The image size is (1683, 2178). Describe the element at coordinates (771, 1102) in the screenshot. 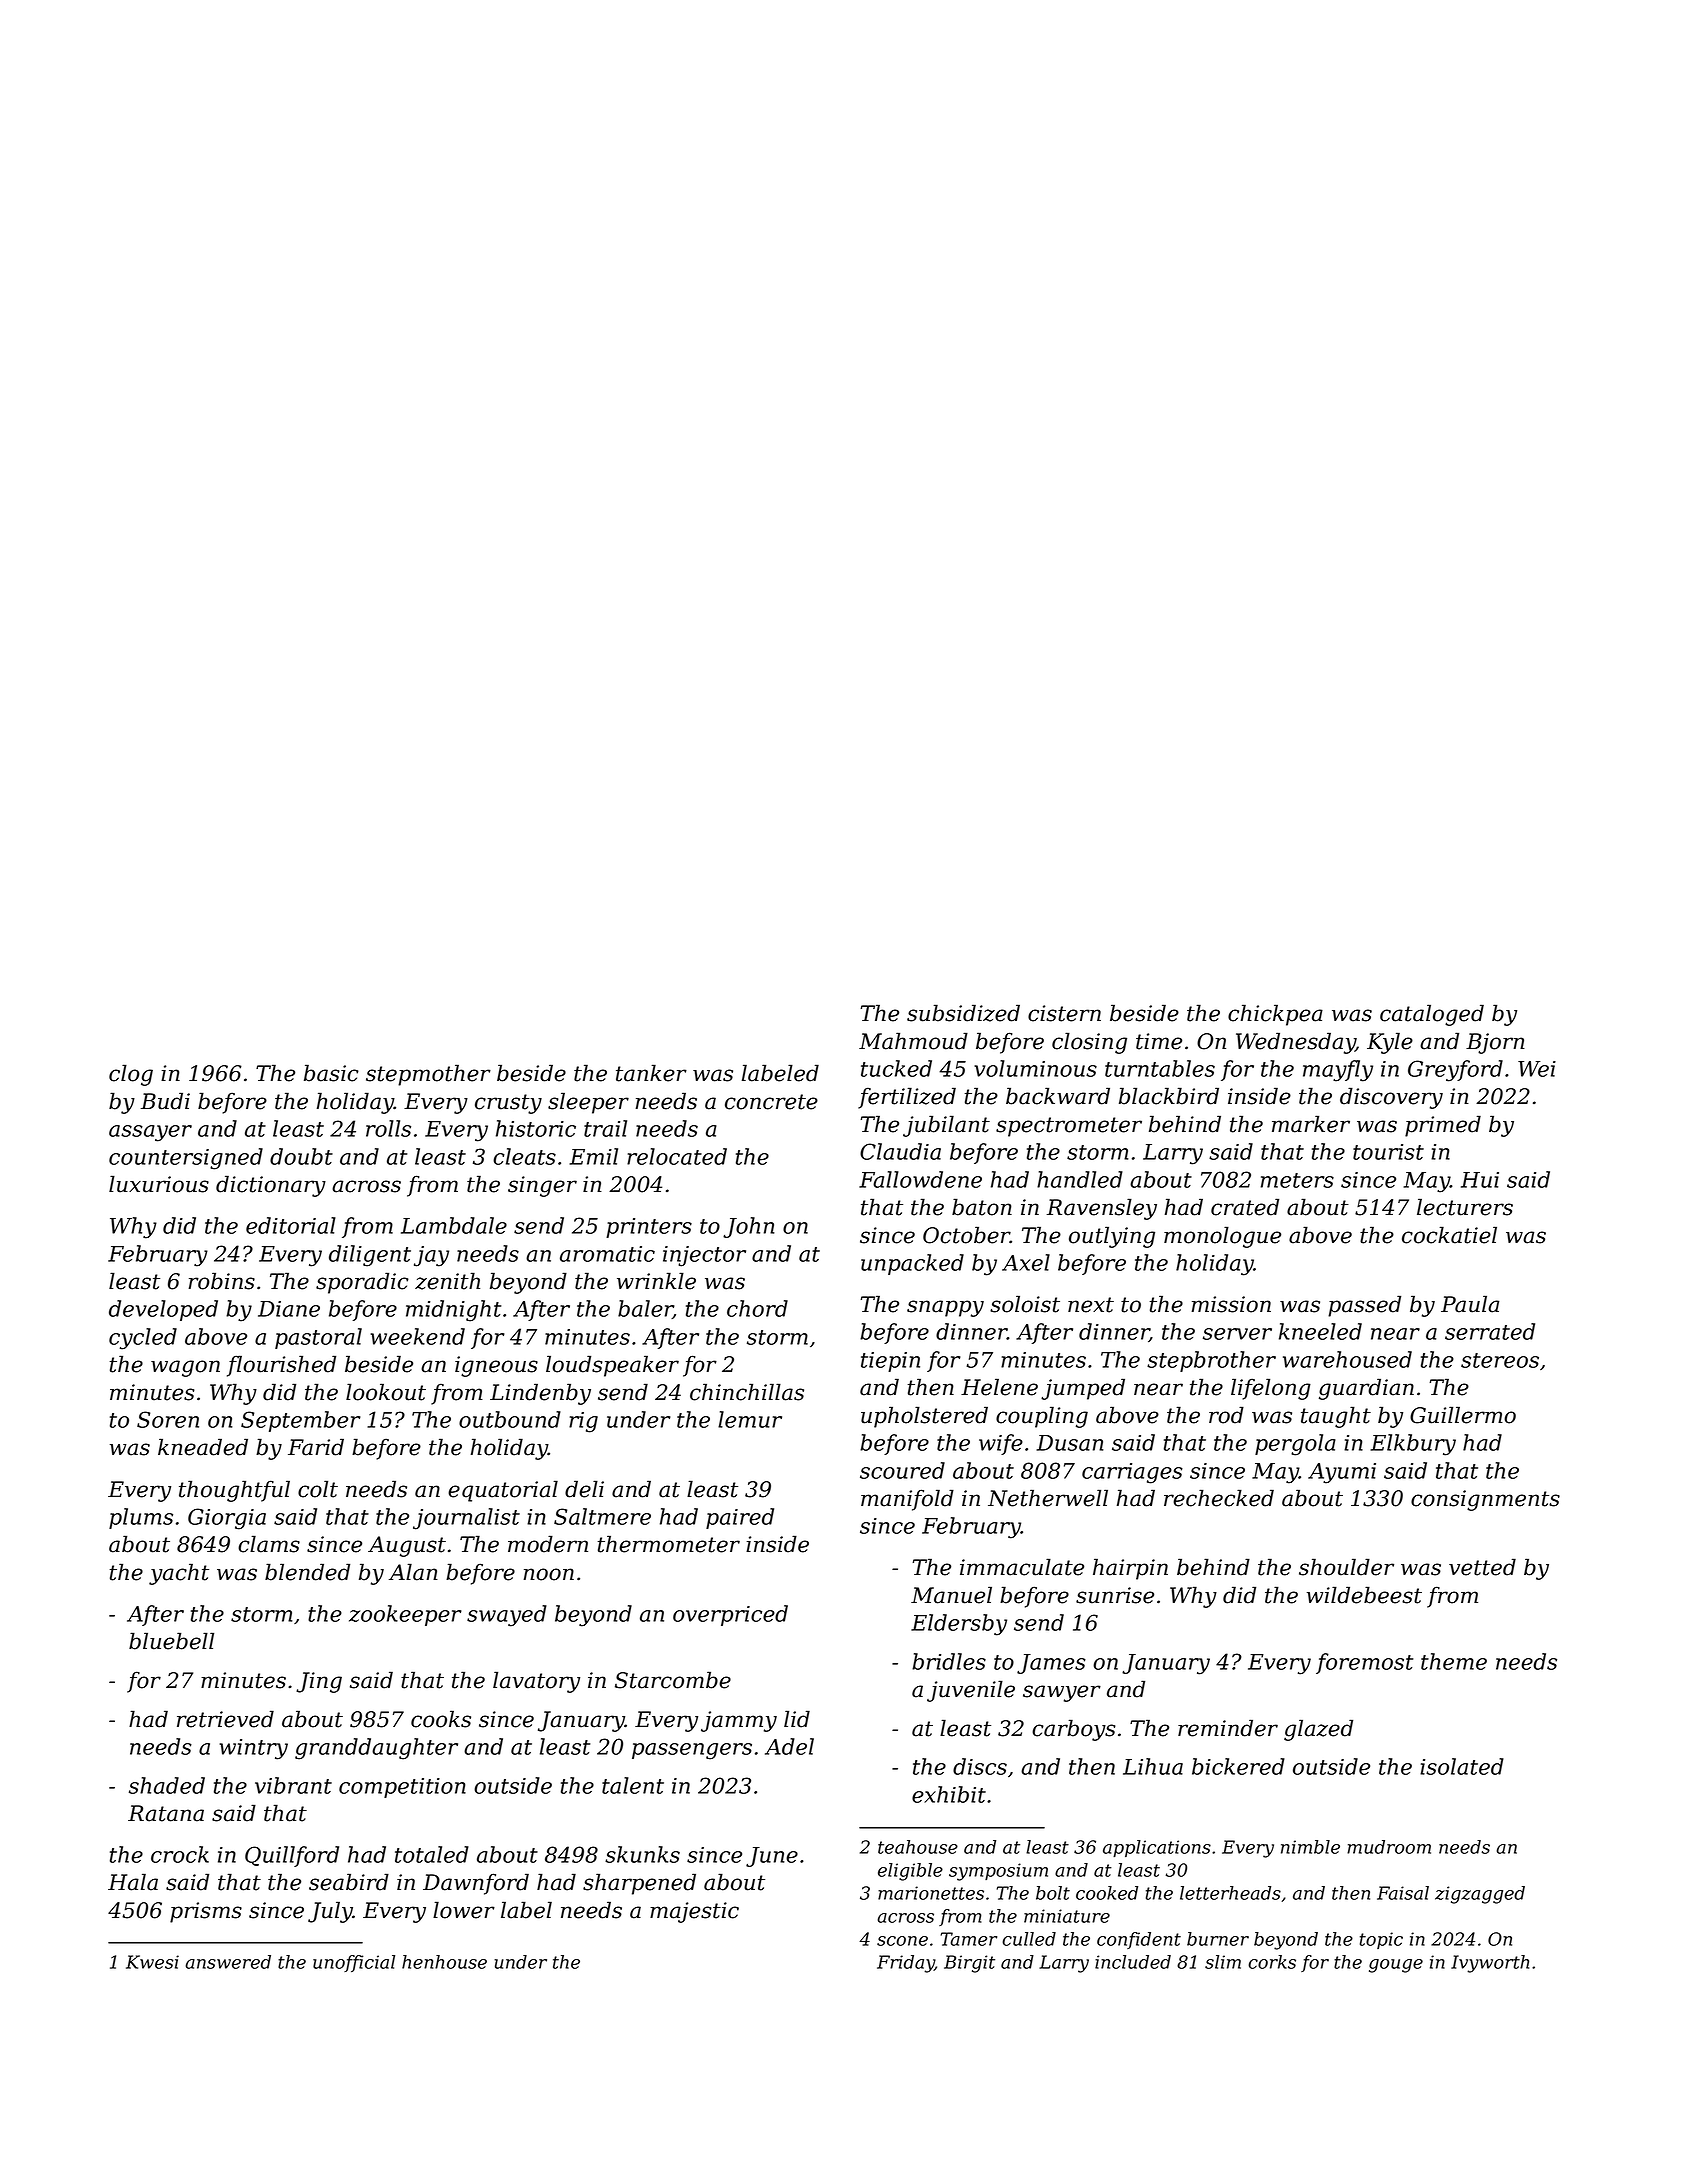

I see `concrete` at that location.
